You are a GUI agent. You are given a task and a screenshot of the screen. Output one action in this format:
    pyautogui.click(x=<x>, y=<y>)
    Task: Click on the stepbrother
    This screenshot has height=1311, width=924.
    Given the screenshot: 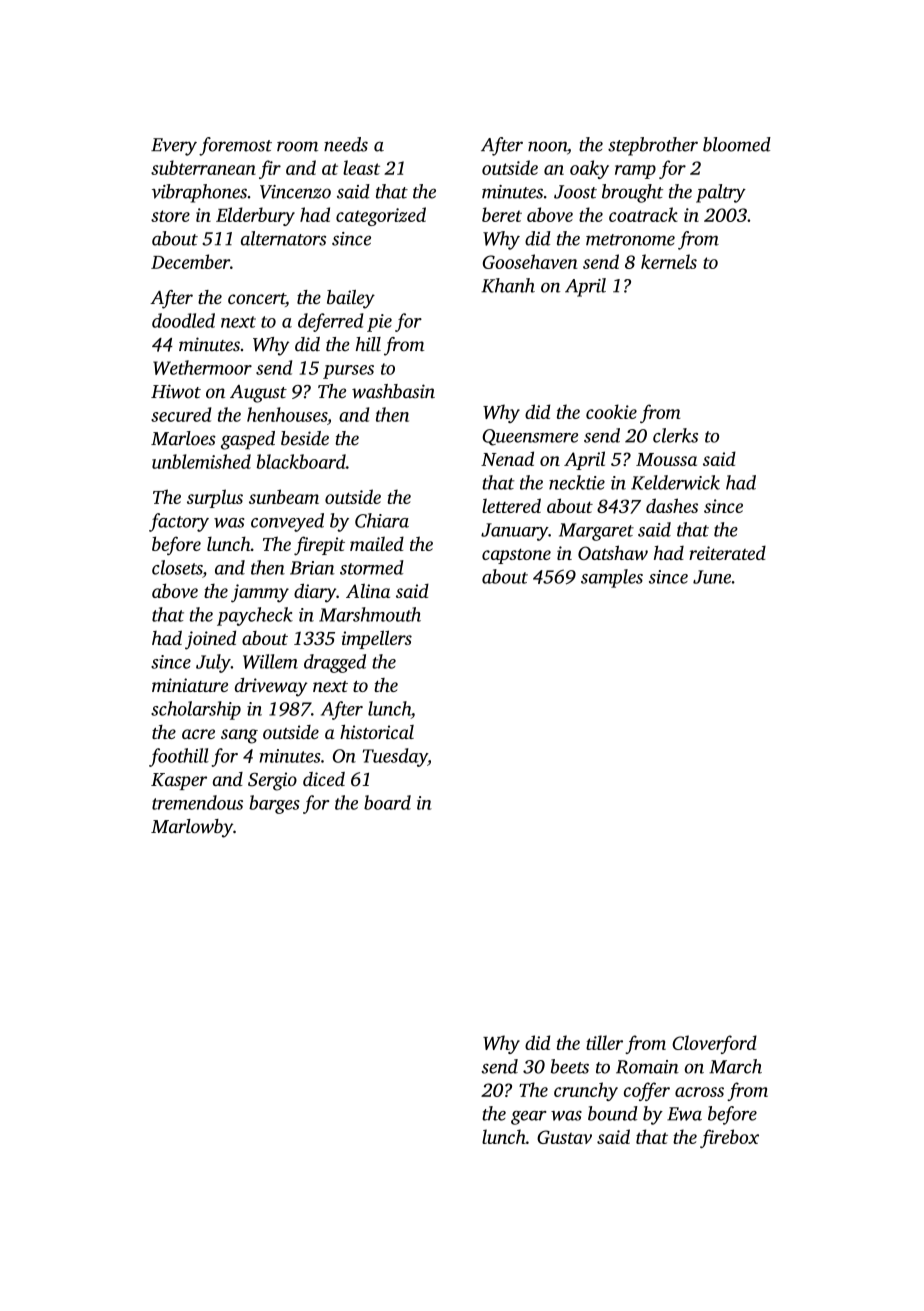 What is the action you would take?
    pyautogui.click(x=653, y=146)
